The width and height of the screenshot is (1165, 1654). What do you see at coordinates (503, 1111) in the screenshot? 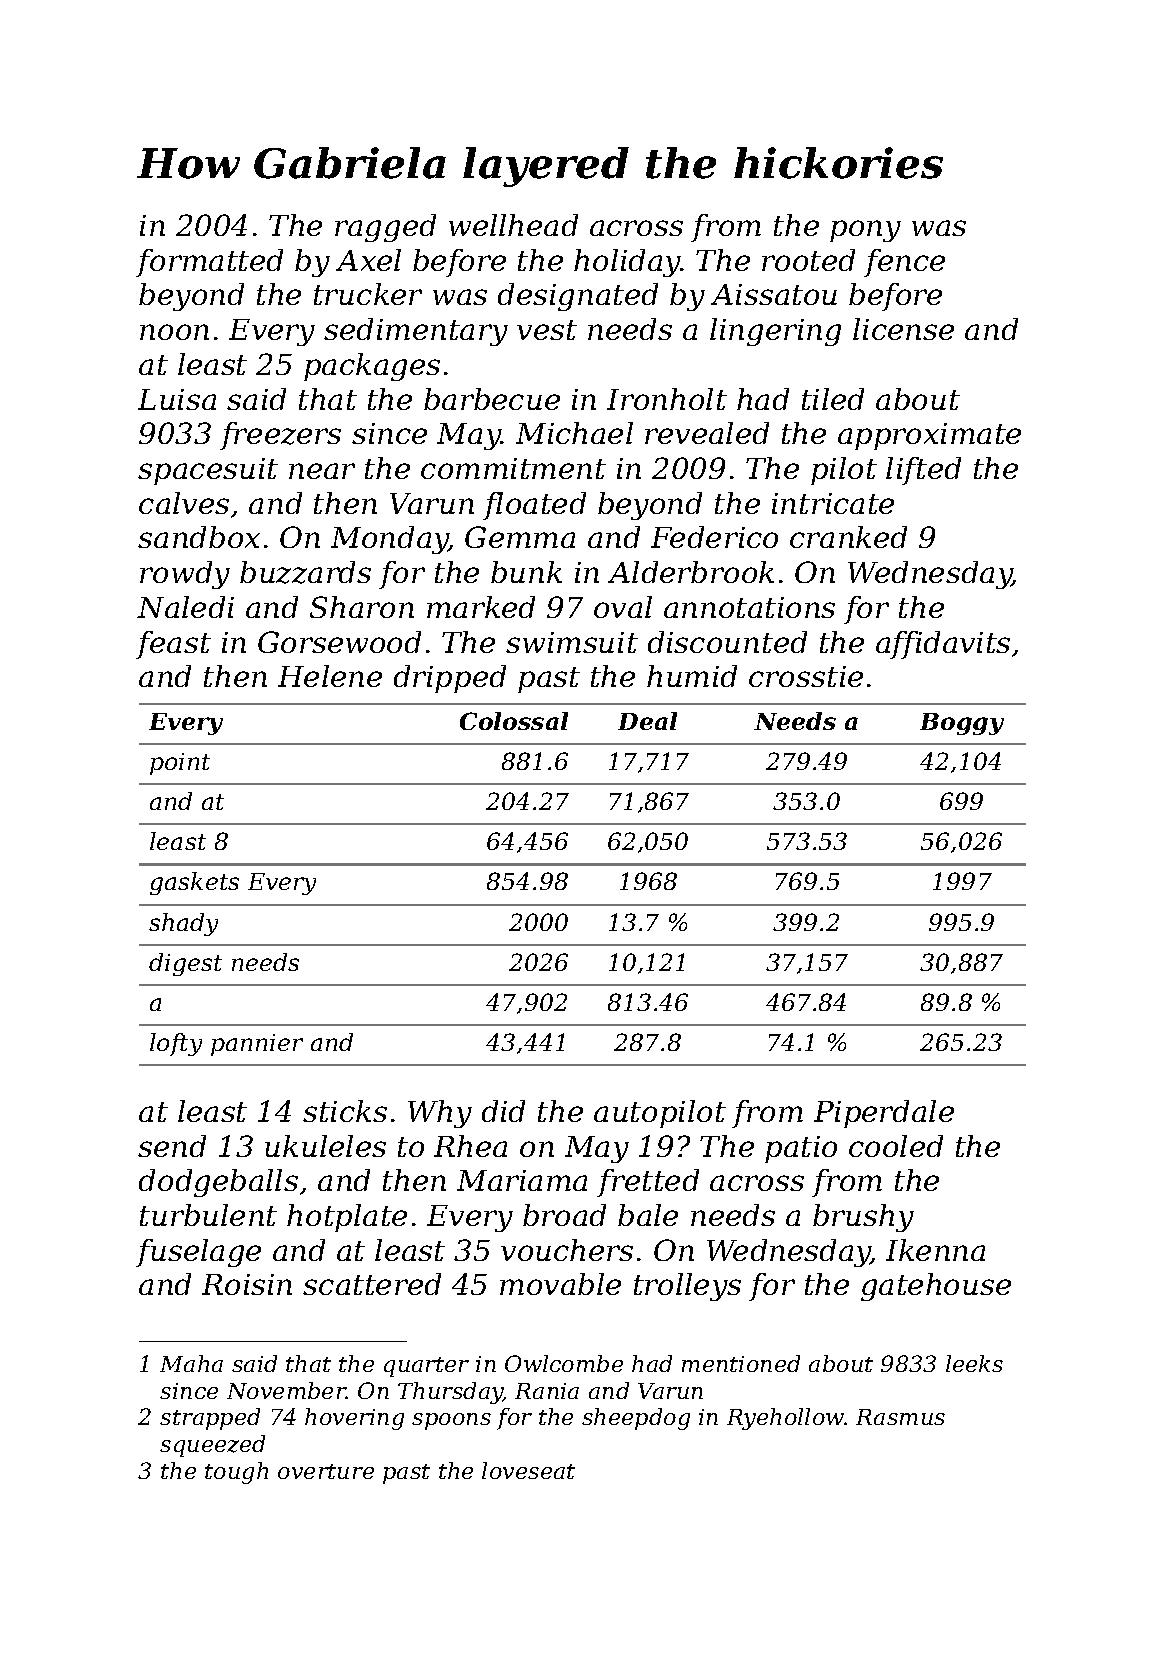
I see `did` at bounding box center [503, 1111].
